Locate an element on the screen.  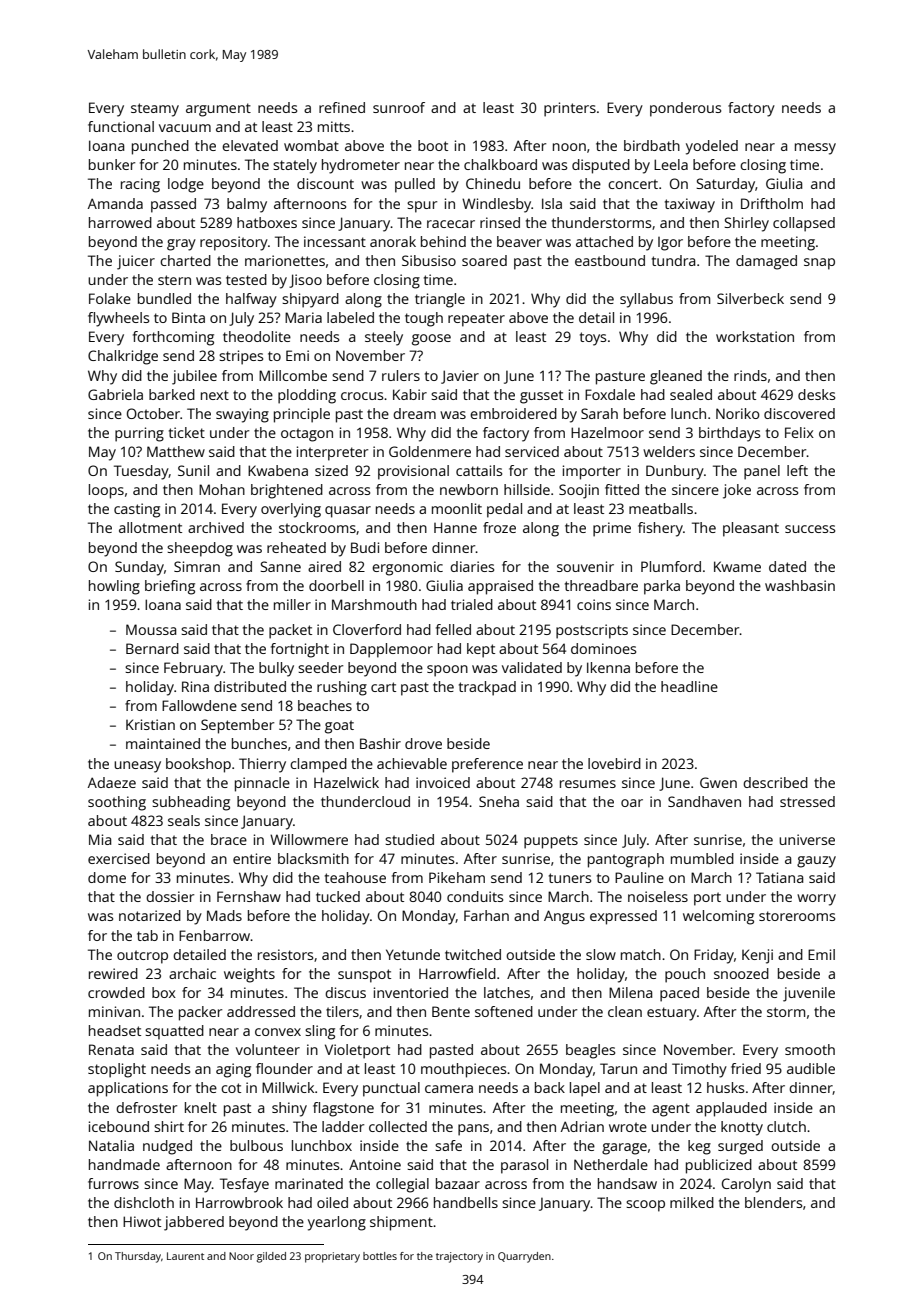
forthcoming is located at coordinates (173, 338).
